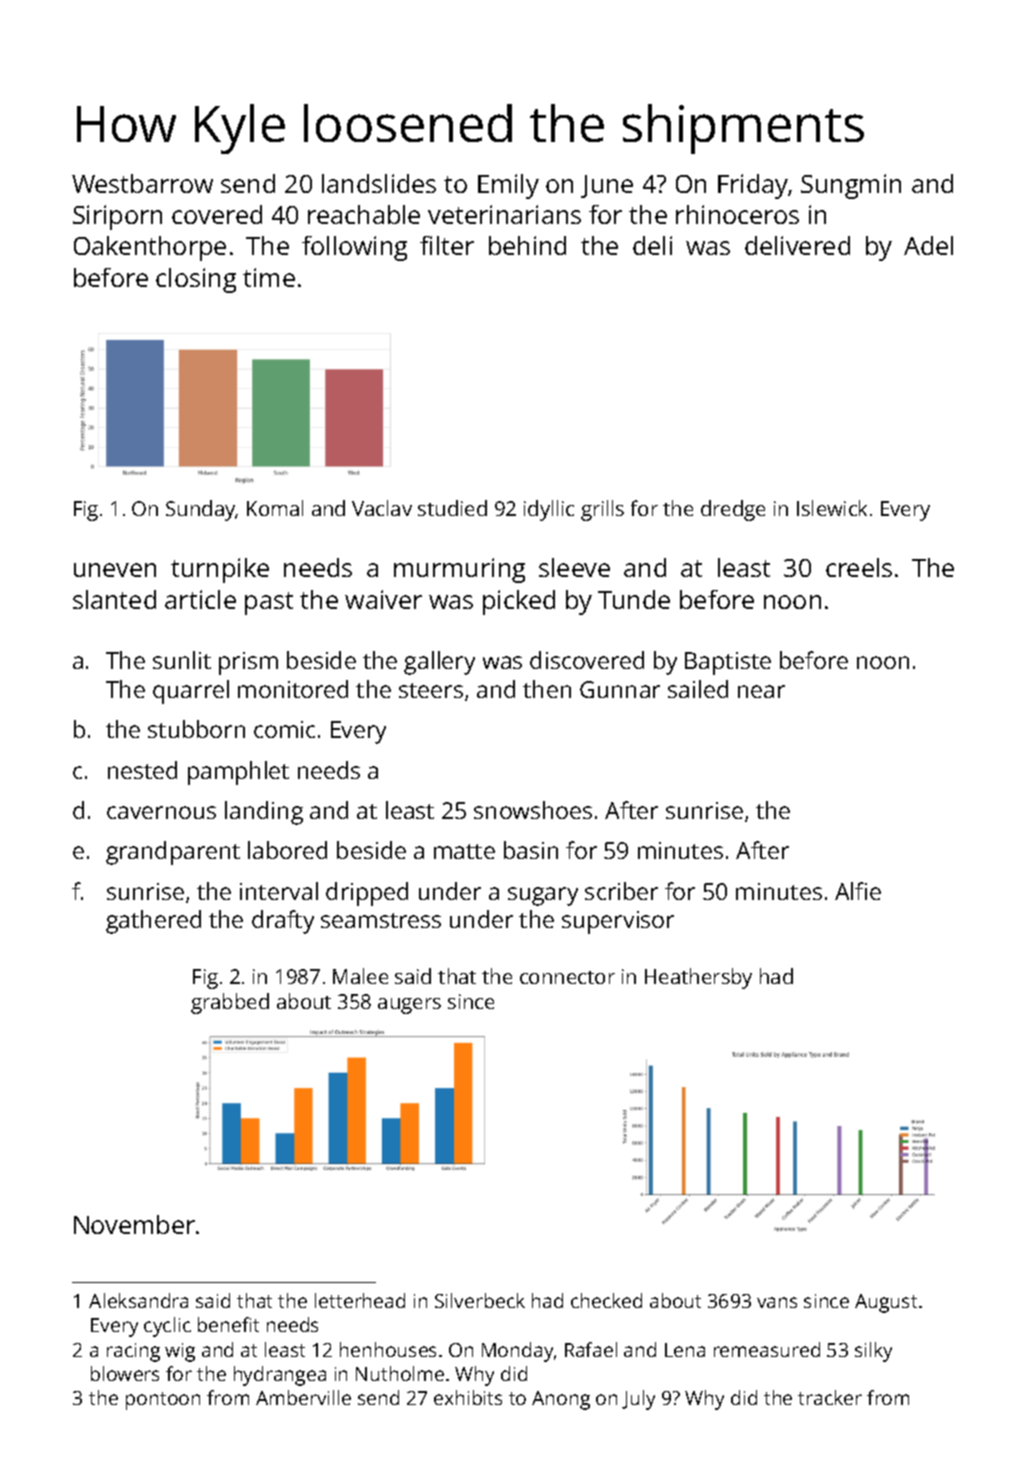  Describe the element at coordinates (761, 691) in the image. I see `near` at that location.
